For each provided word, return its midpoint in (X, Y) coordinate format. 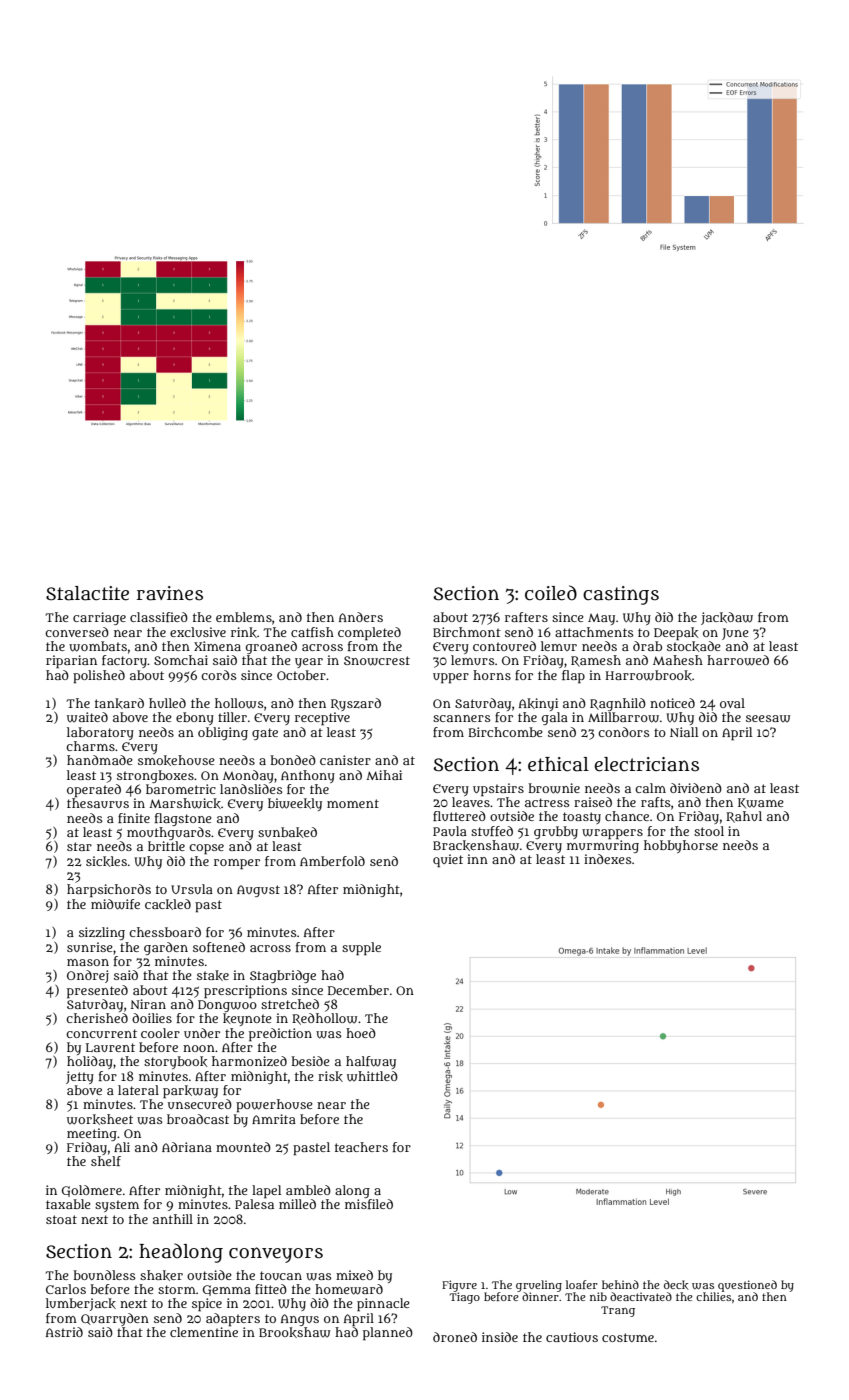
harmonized (249, 1061)
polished (99, 676)
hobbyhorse (681, 846)
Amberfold (332, 861)
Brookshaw (295, 1332)
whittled (372, 1076)
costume (628, 1337)
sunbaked (287, 832)
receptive (322, 719)
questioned (747, 1286)
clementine (204, 1332)
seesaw (768, 719)
